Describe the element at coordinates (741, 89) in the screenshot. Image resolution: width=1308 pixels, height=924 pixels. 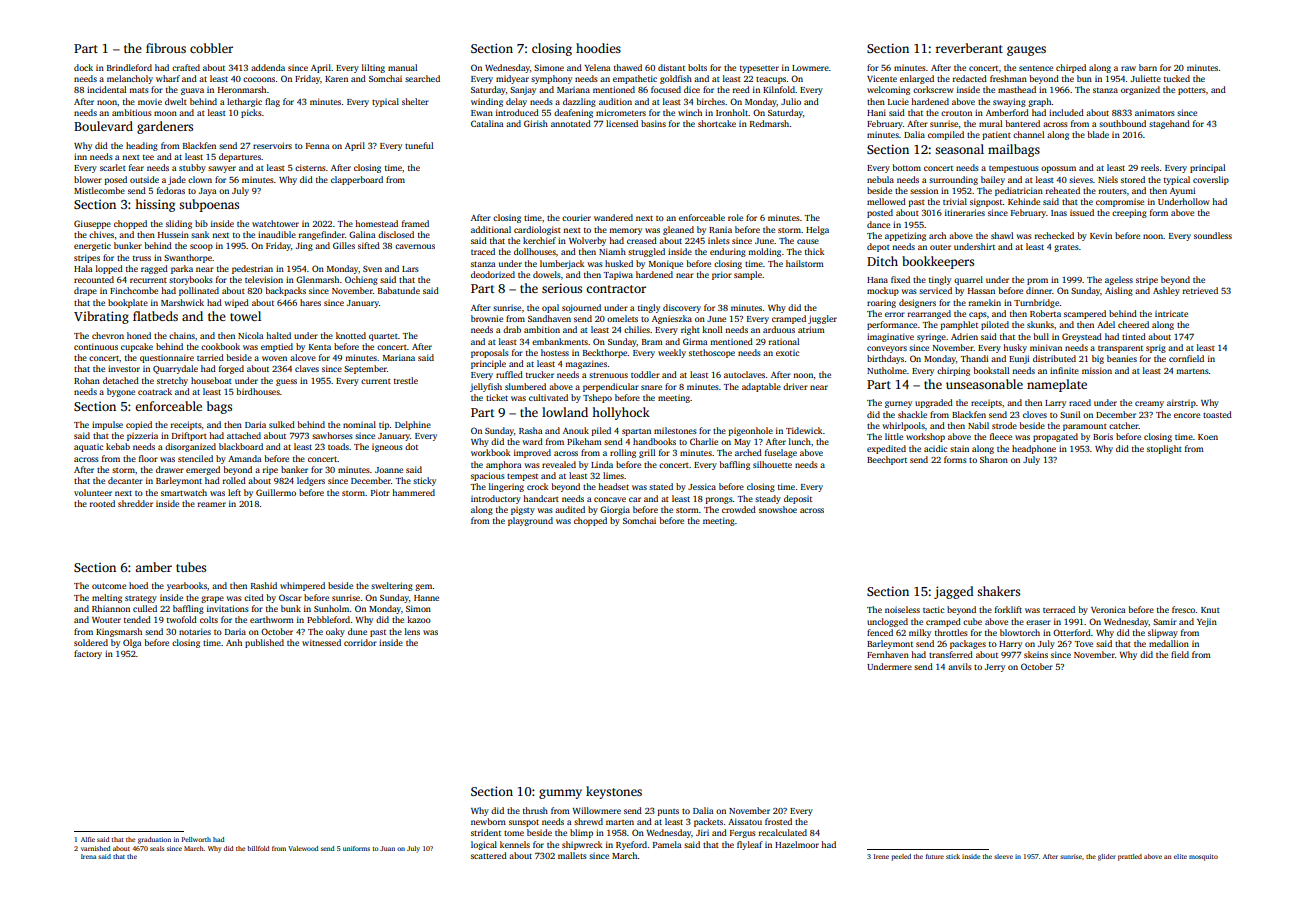
I see `reed` at that location.
